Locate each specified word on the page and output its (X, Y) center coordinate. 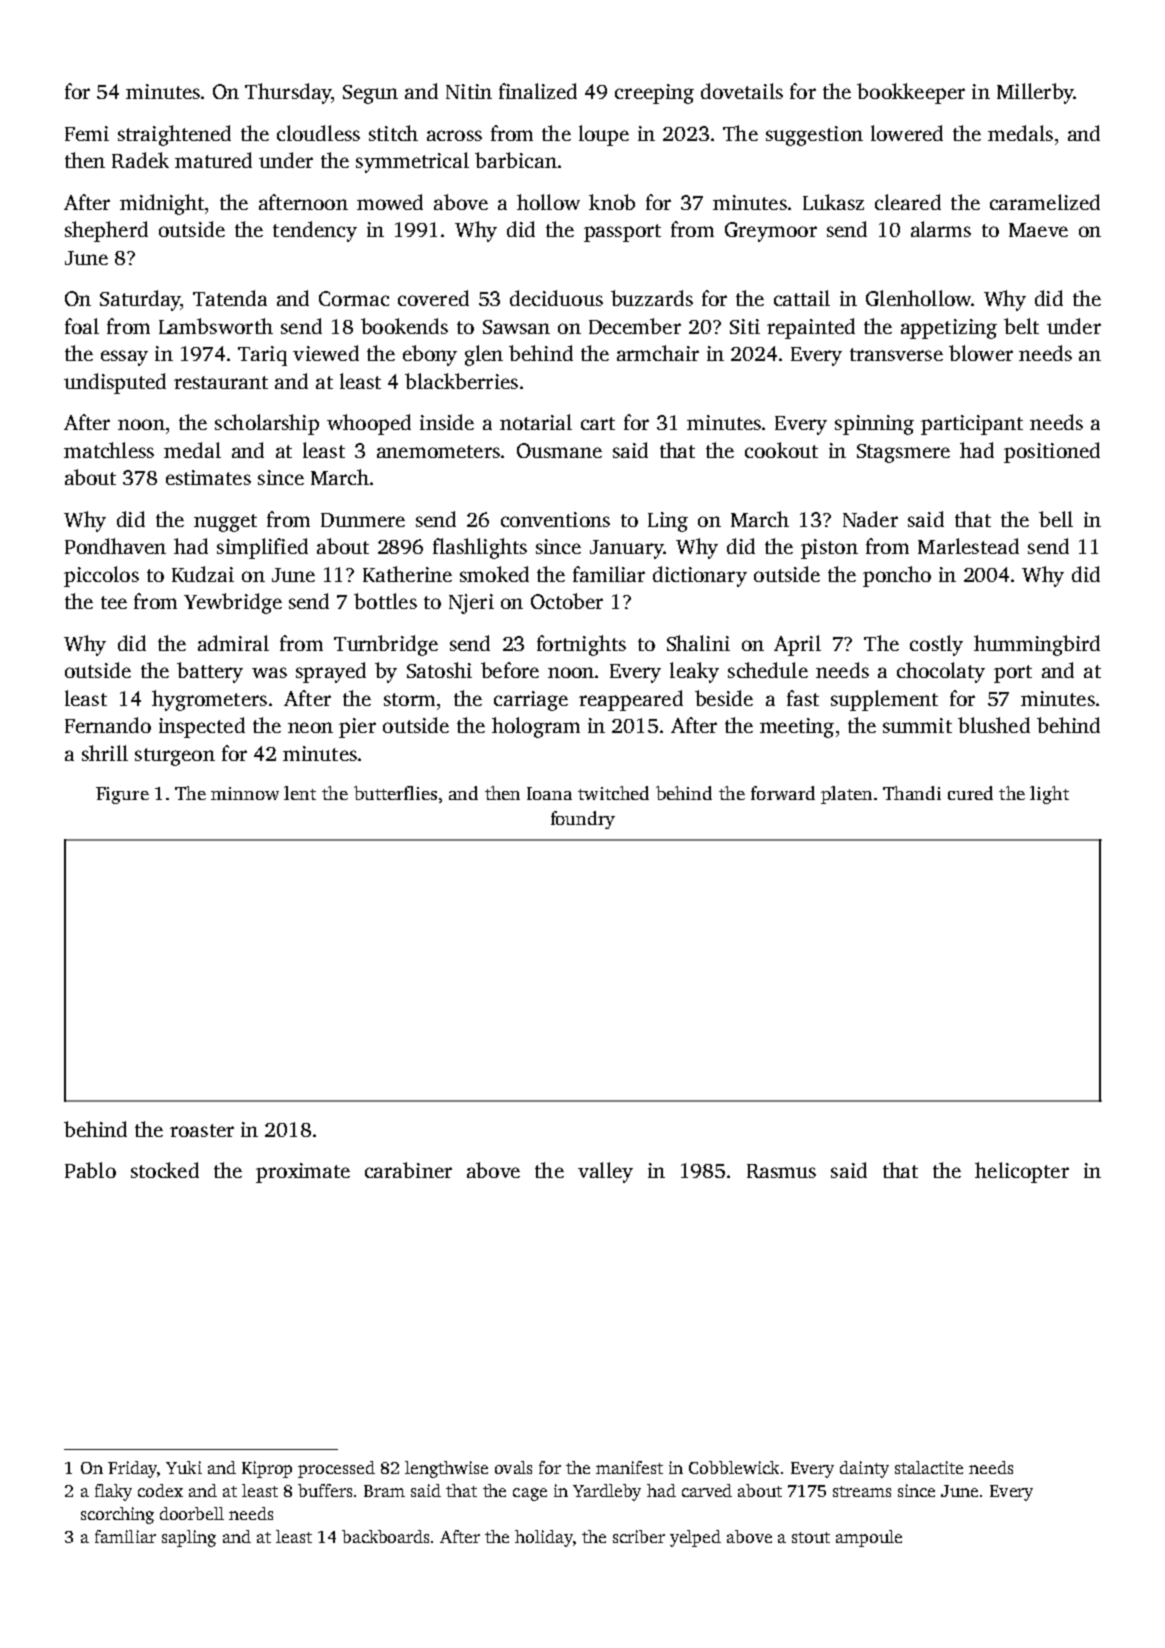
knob (612, 202)
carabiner (408, 1170)
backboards (385, 1536)
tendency (315, 231)
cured (970, 793)
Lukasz (833, 202)
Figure (122, 795)
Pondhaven (115, 546)
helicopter (1022, 1172)
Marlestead (968, 546)
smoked (494, 574)
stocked (165, 1170)
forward (783, 793)
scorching (117, 1515)
